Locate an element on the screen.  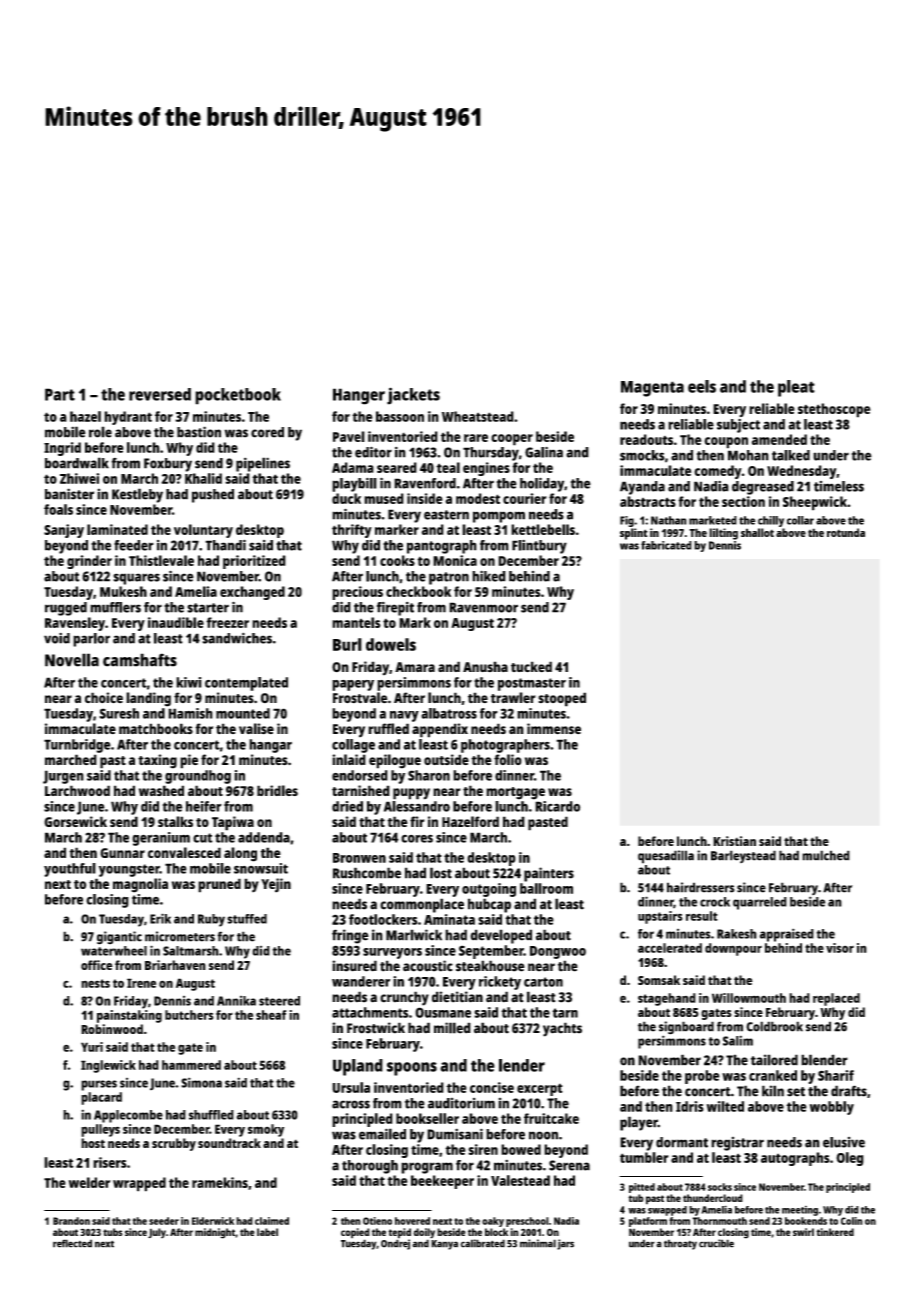
Wheatstead is located at coordinates (478, 416).
